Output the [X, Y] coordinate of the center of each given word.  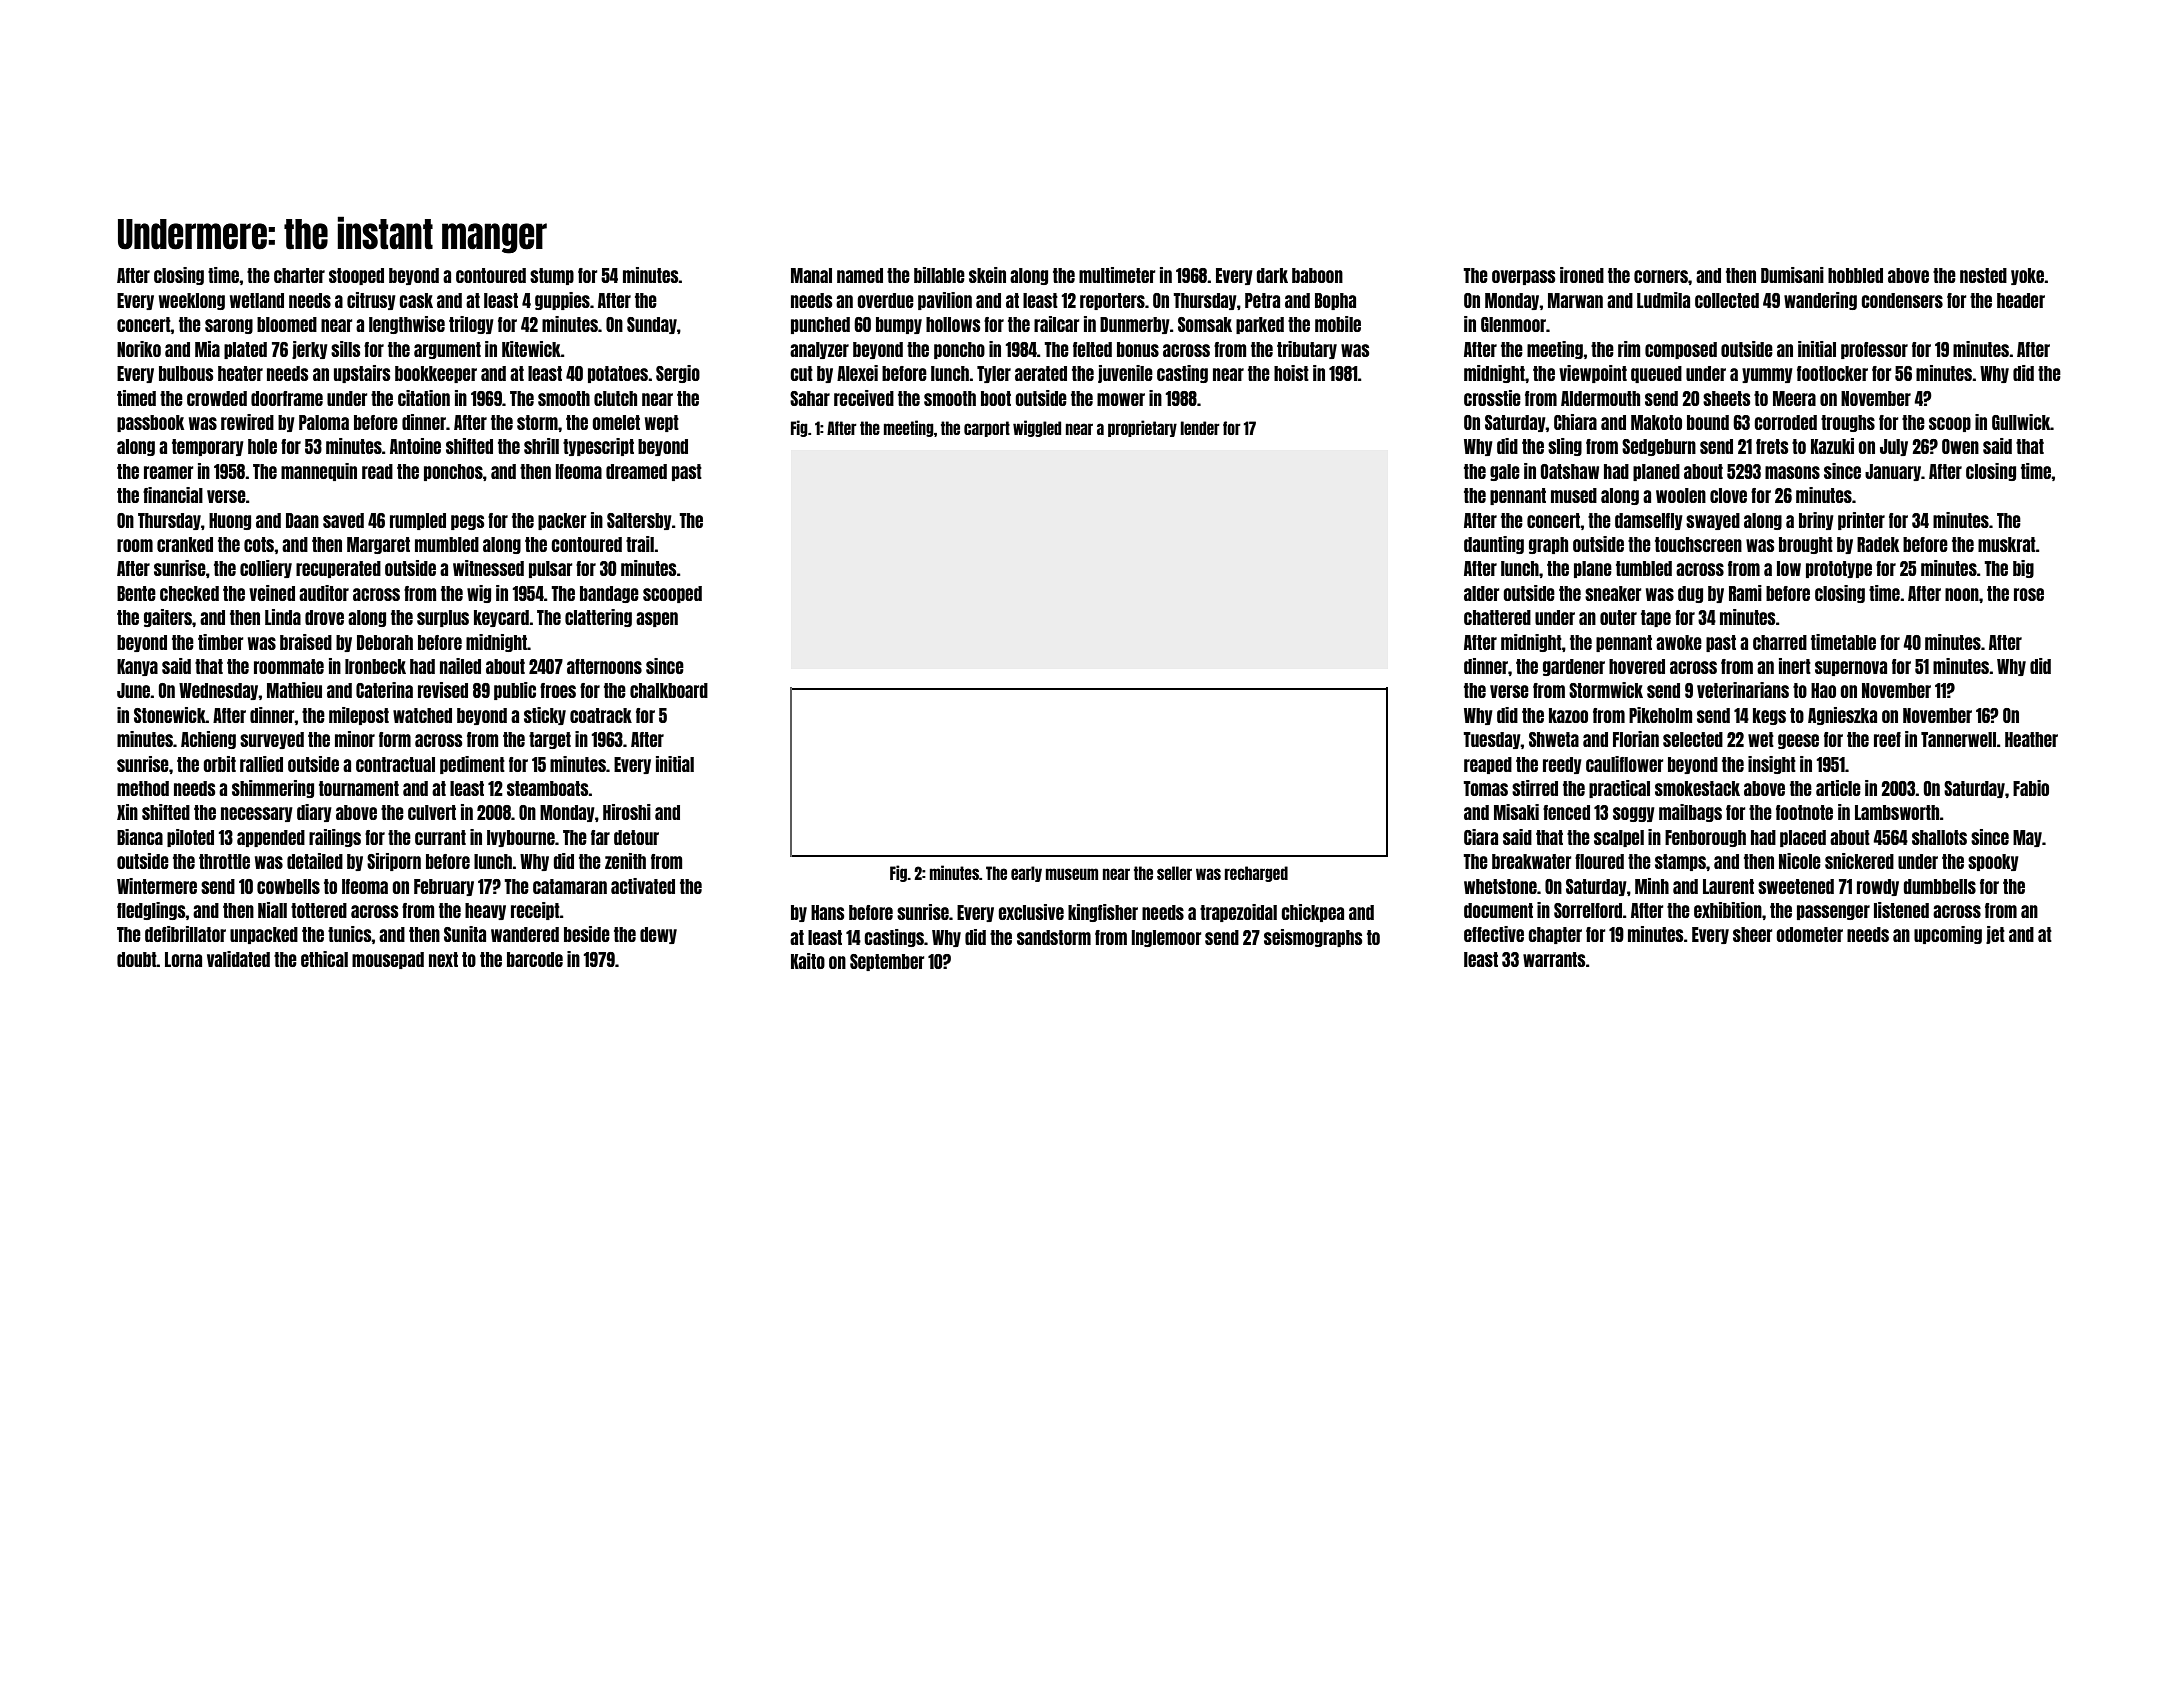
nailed [460, 666]
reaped [1488, 765]
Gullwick [2021, 422]
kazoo [1568, 715]
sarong [229, 326]
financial [173, 495]
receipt [535, 911]
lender [1200, 428]
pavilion [945, 301]
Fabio [2031, 788]
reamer [169, 472]
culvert [432, 812]
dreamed [636, 471]
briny [1816, 521]
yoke [2027, 276]
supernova [1851, 668]
